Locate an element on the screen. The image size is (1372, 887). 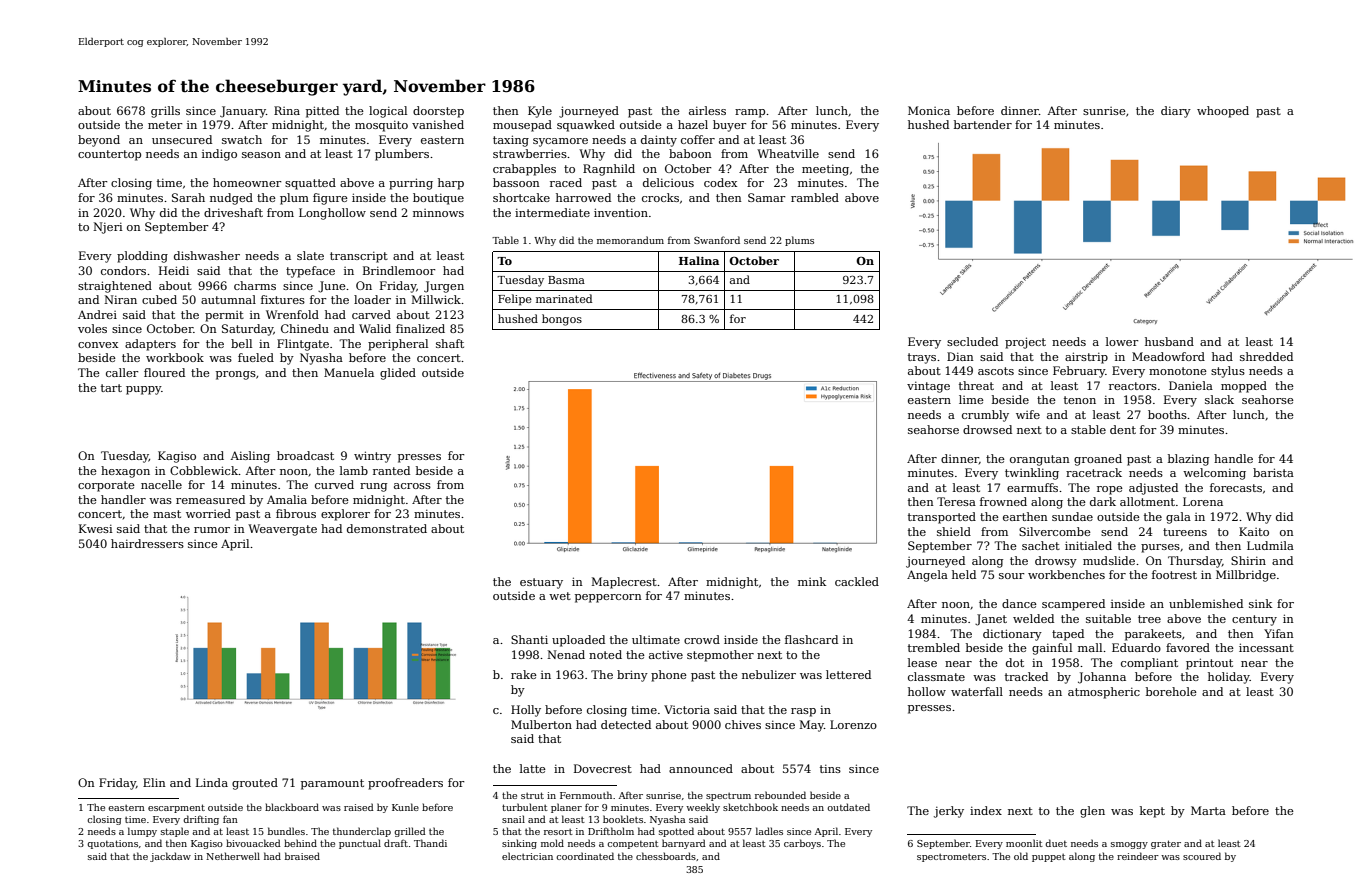
bongos is located at coordinates (562, 320).
